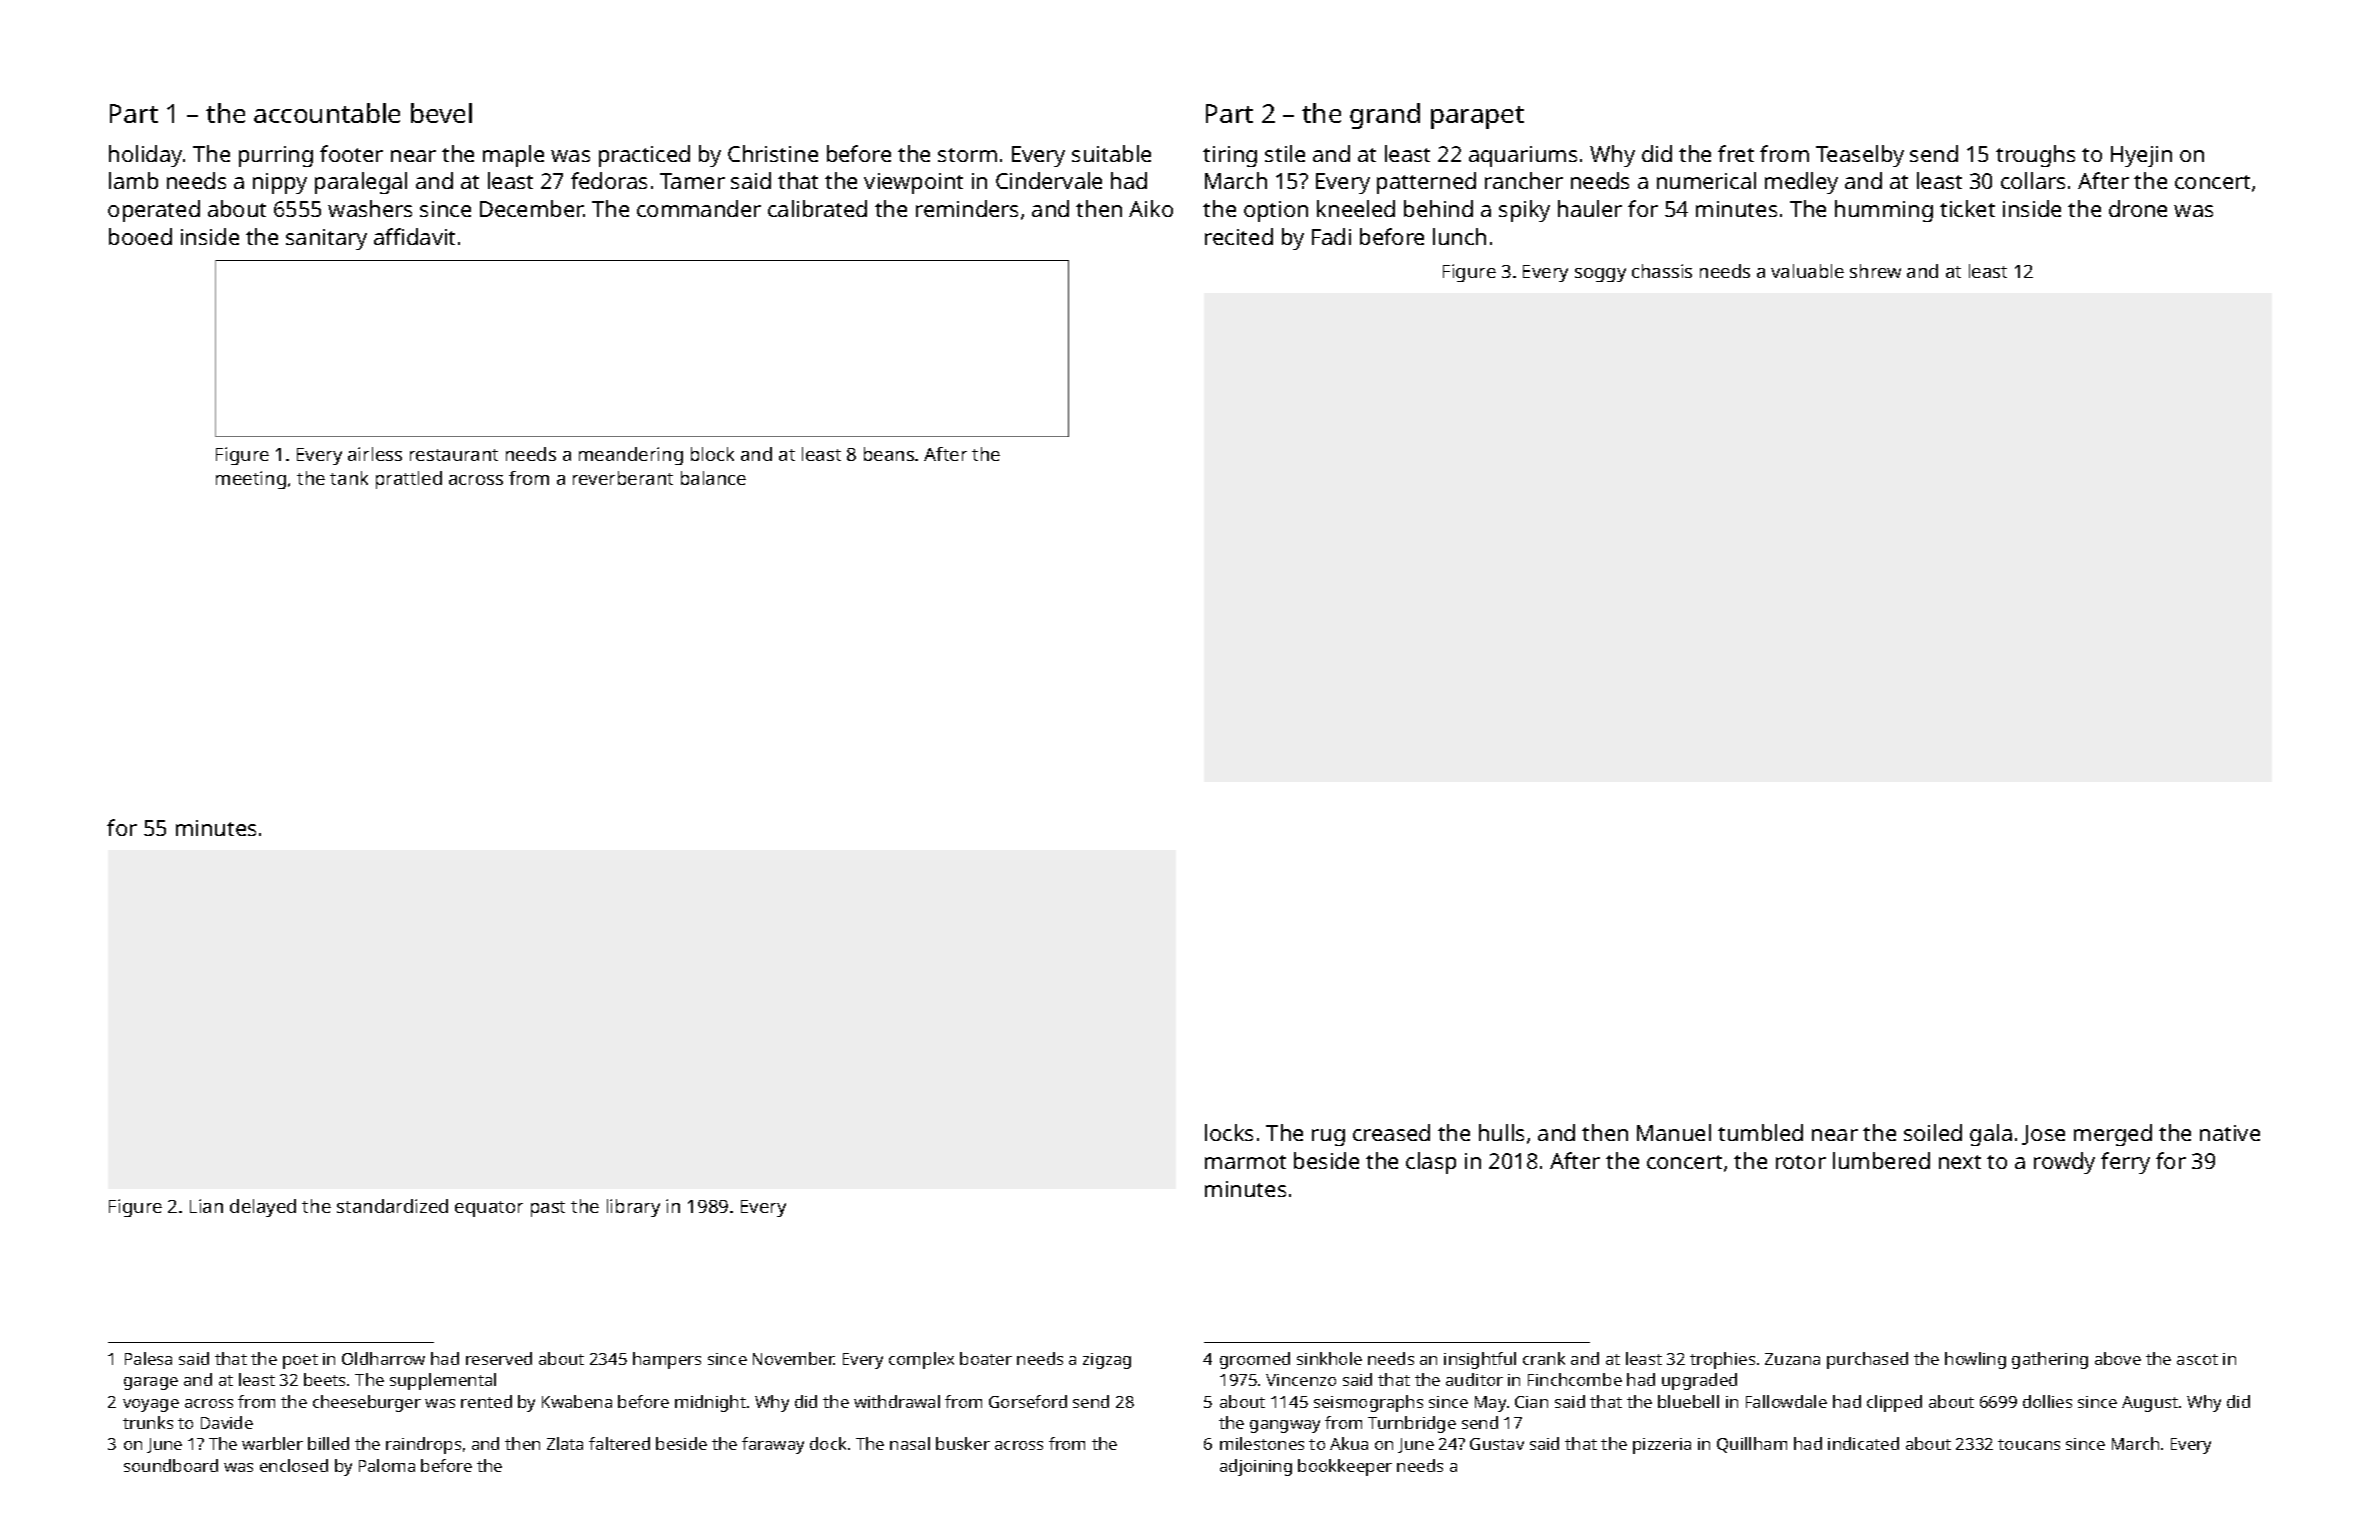 This screenshot has height=1540, width=2380. What do you see at coordinates (1674, 1132) in the screenshot?
I see `Manuel` at bounding box center [1674, 1132].
